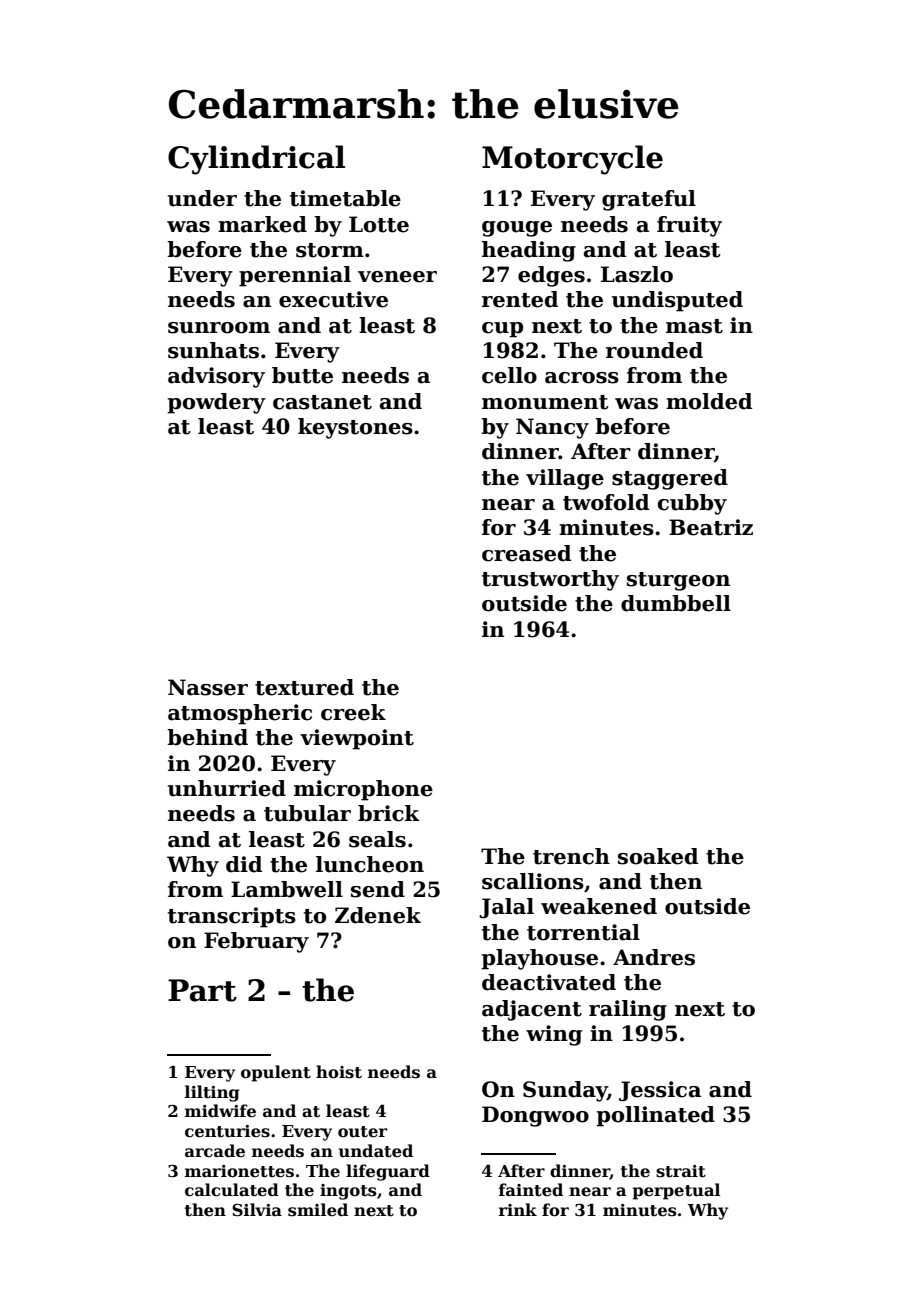 The height and width of the image is (1311, 924). What do you see at coordinates (518, 1209) in the image?
I see `rink` at bounding box center [518, 1209].
